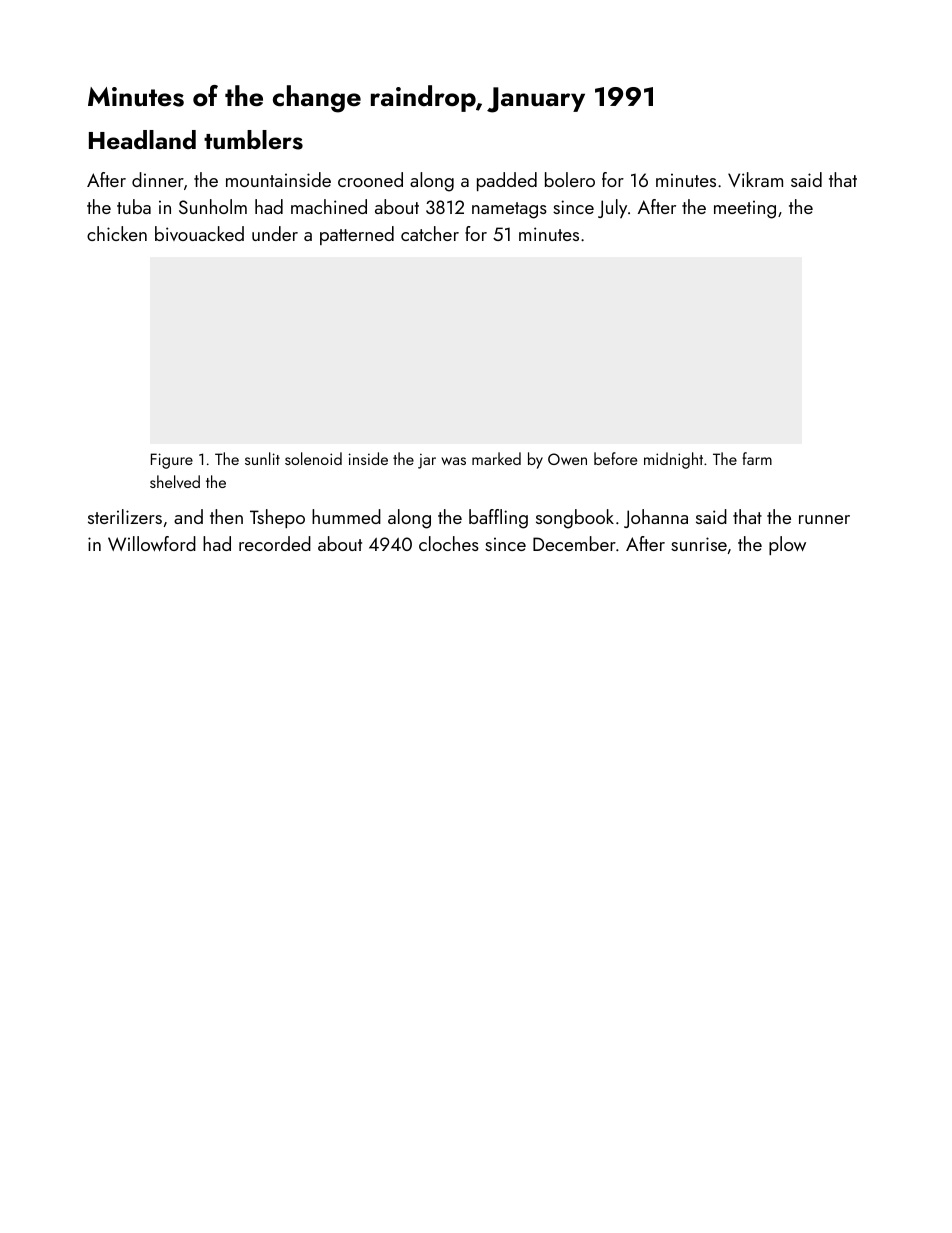  What do you see at coordinates (125, 516) in the image?
I see `sterilizers` at bounding box center [125, 516].
